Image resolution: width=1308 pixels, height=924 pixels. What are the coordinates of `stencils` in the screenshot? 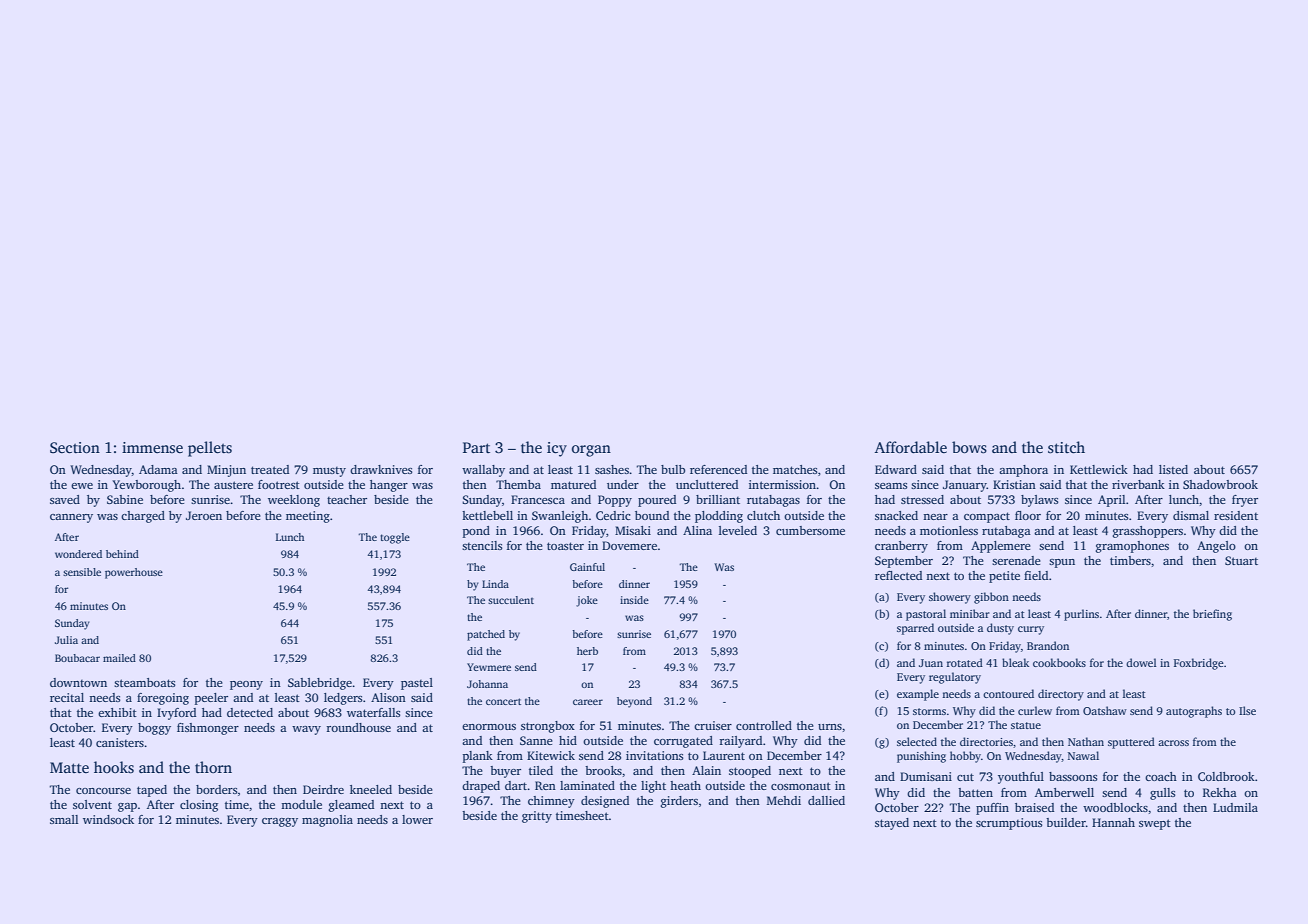 It's located at (482, 545).
